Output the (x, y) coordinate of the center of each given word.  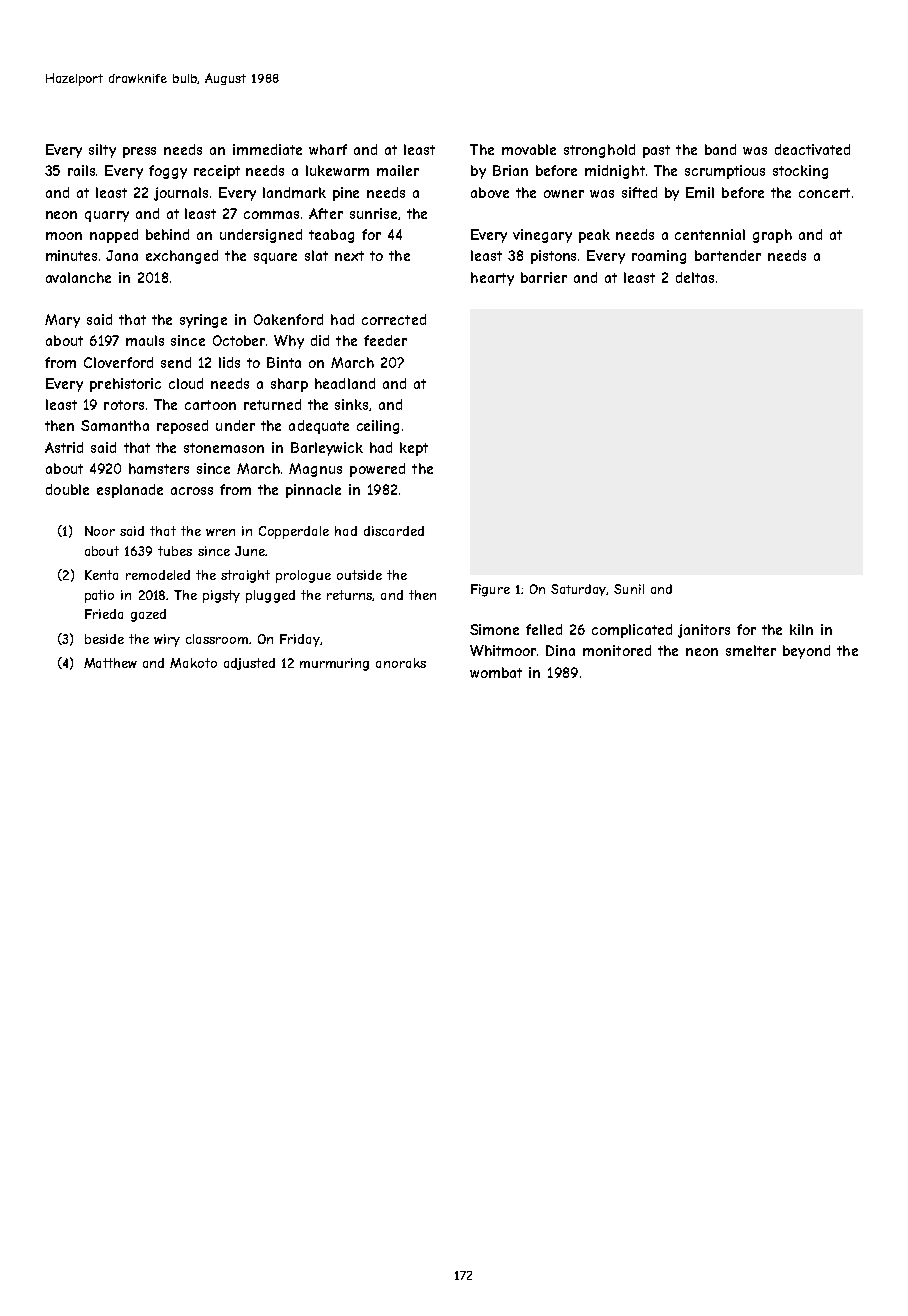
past (656, 151)
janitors (704, 631)
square (275, 258)
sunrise (373, 213)
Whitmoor (504, 650)
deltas (695, 277)
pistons (553, 257)
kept (414, 449)
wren (220, 532)
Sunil (629, 589)
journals (181, 194)
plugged (270, 596)
